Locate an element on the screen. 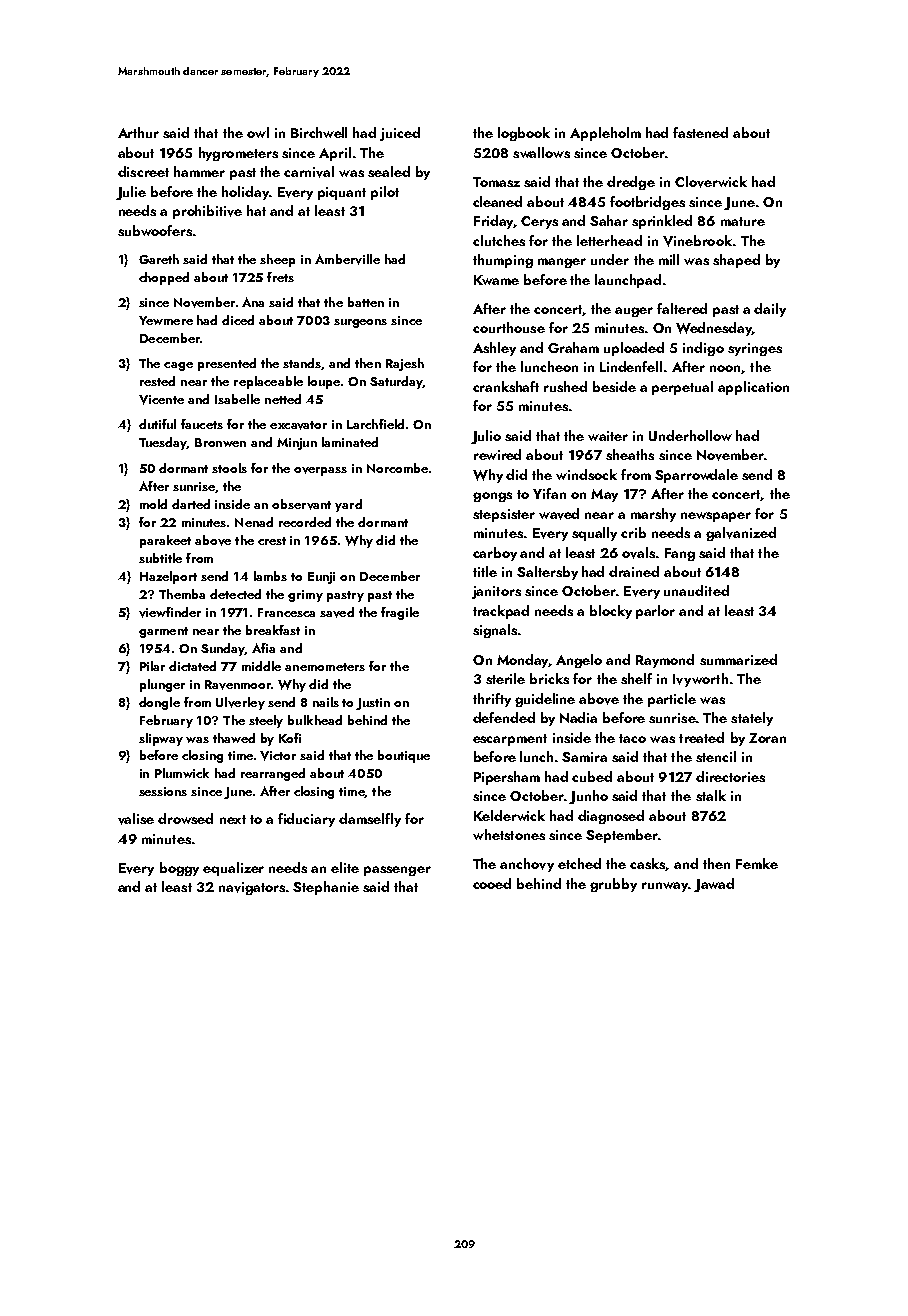 This screenshot has height=1316, width=908. launchpad is located at coordinates (628, 281).
